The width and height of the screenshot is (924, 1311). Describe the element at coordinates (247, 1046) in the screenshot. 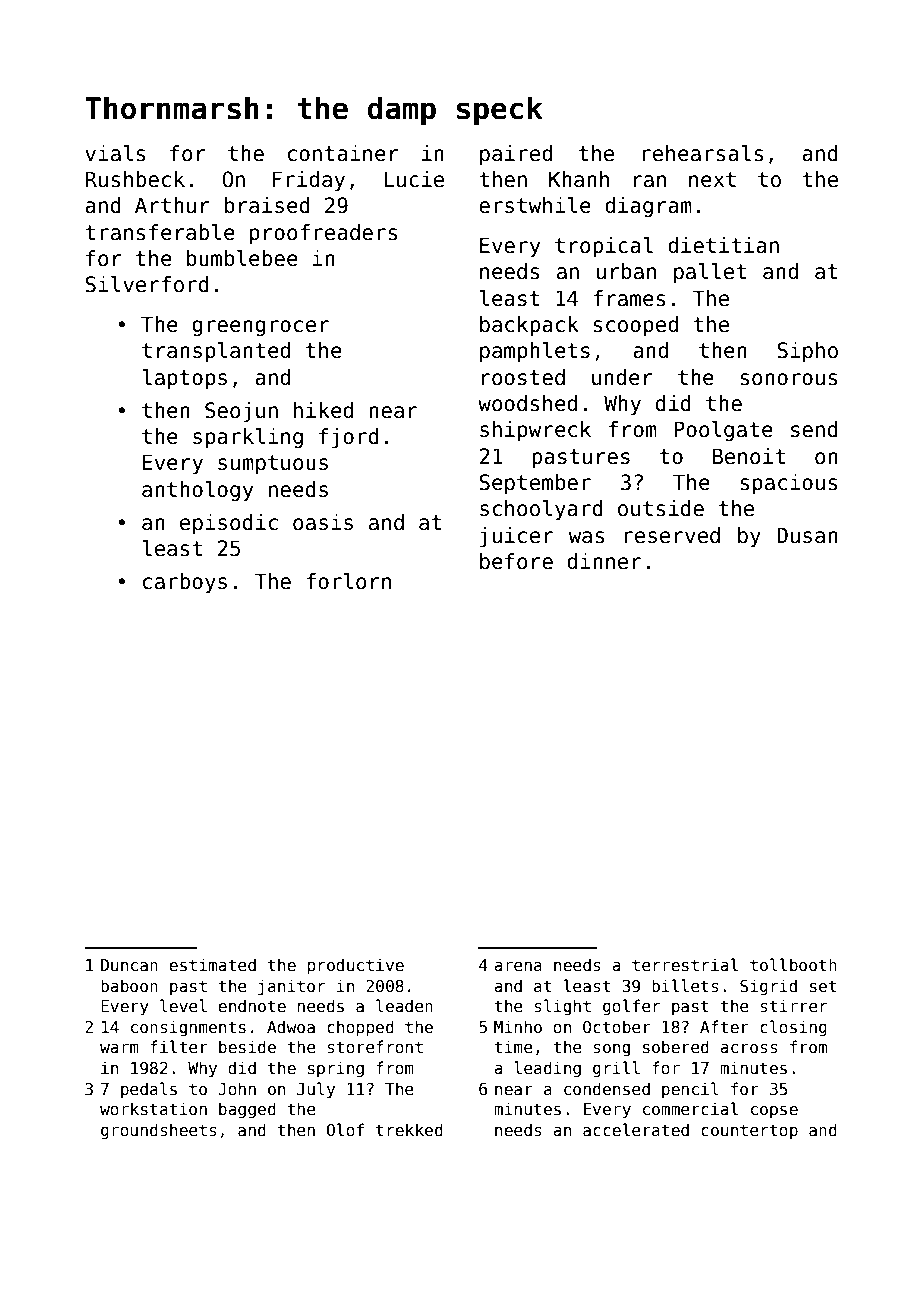

I see `beside` at that location.
